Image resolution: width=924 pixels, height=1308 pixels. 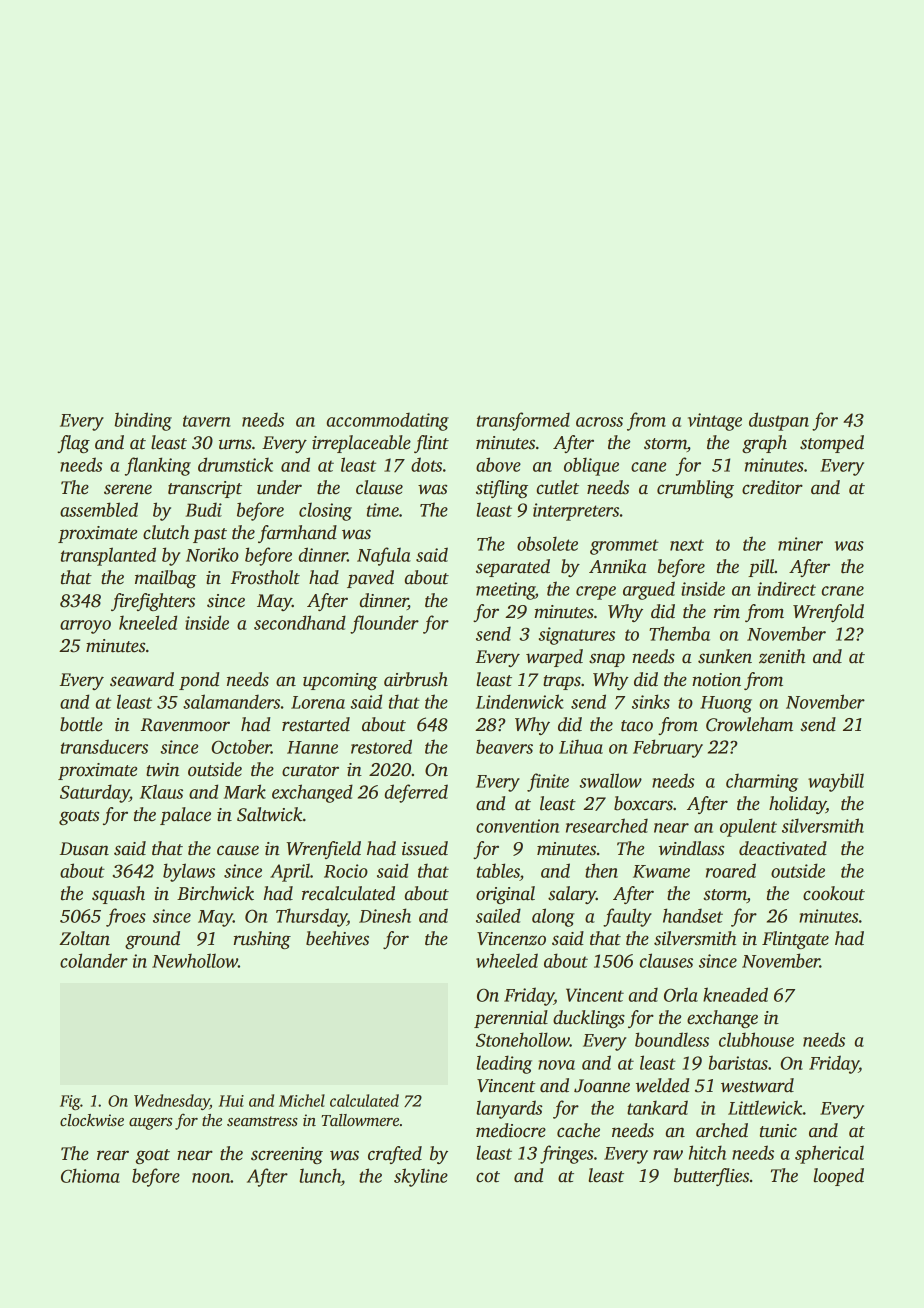 What do you see at coordinates (337, 938) in the screenshot?
I see `beehives` at bounding box center [337, 938].
